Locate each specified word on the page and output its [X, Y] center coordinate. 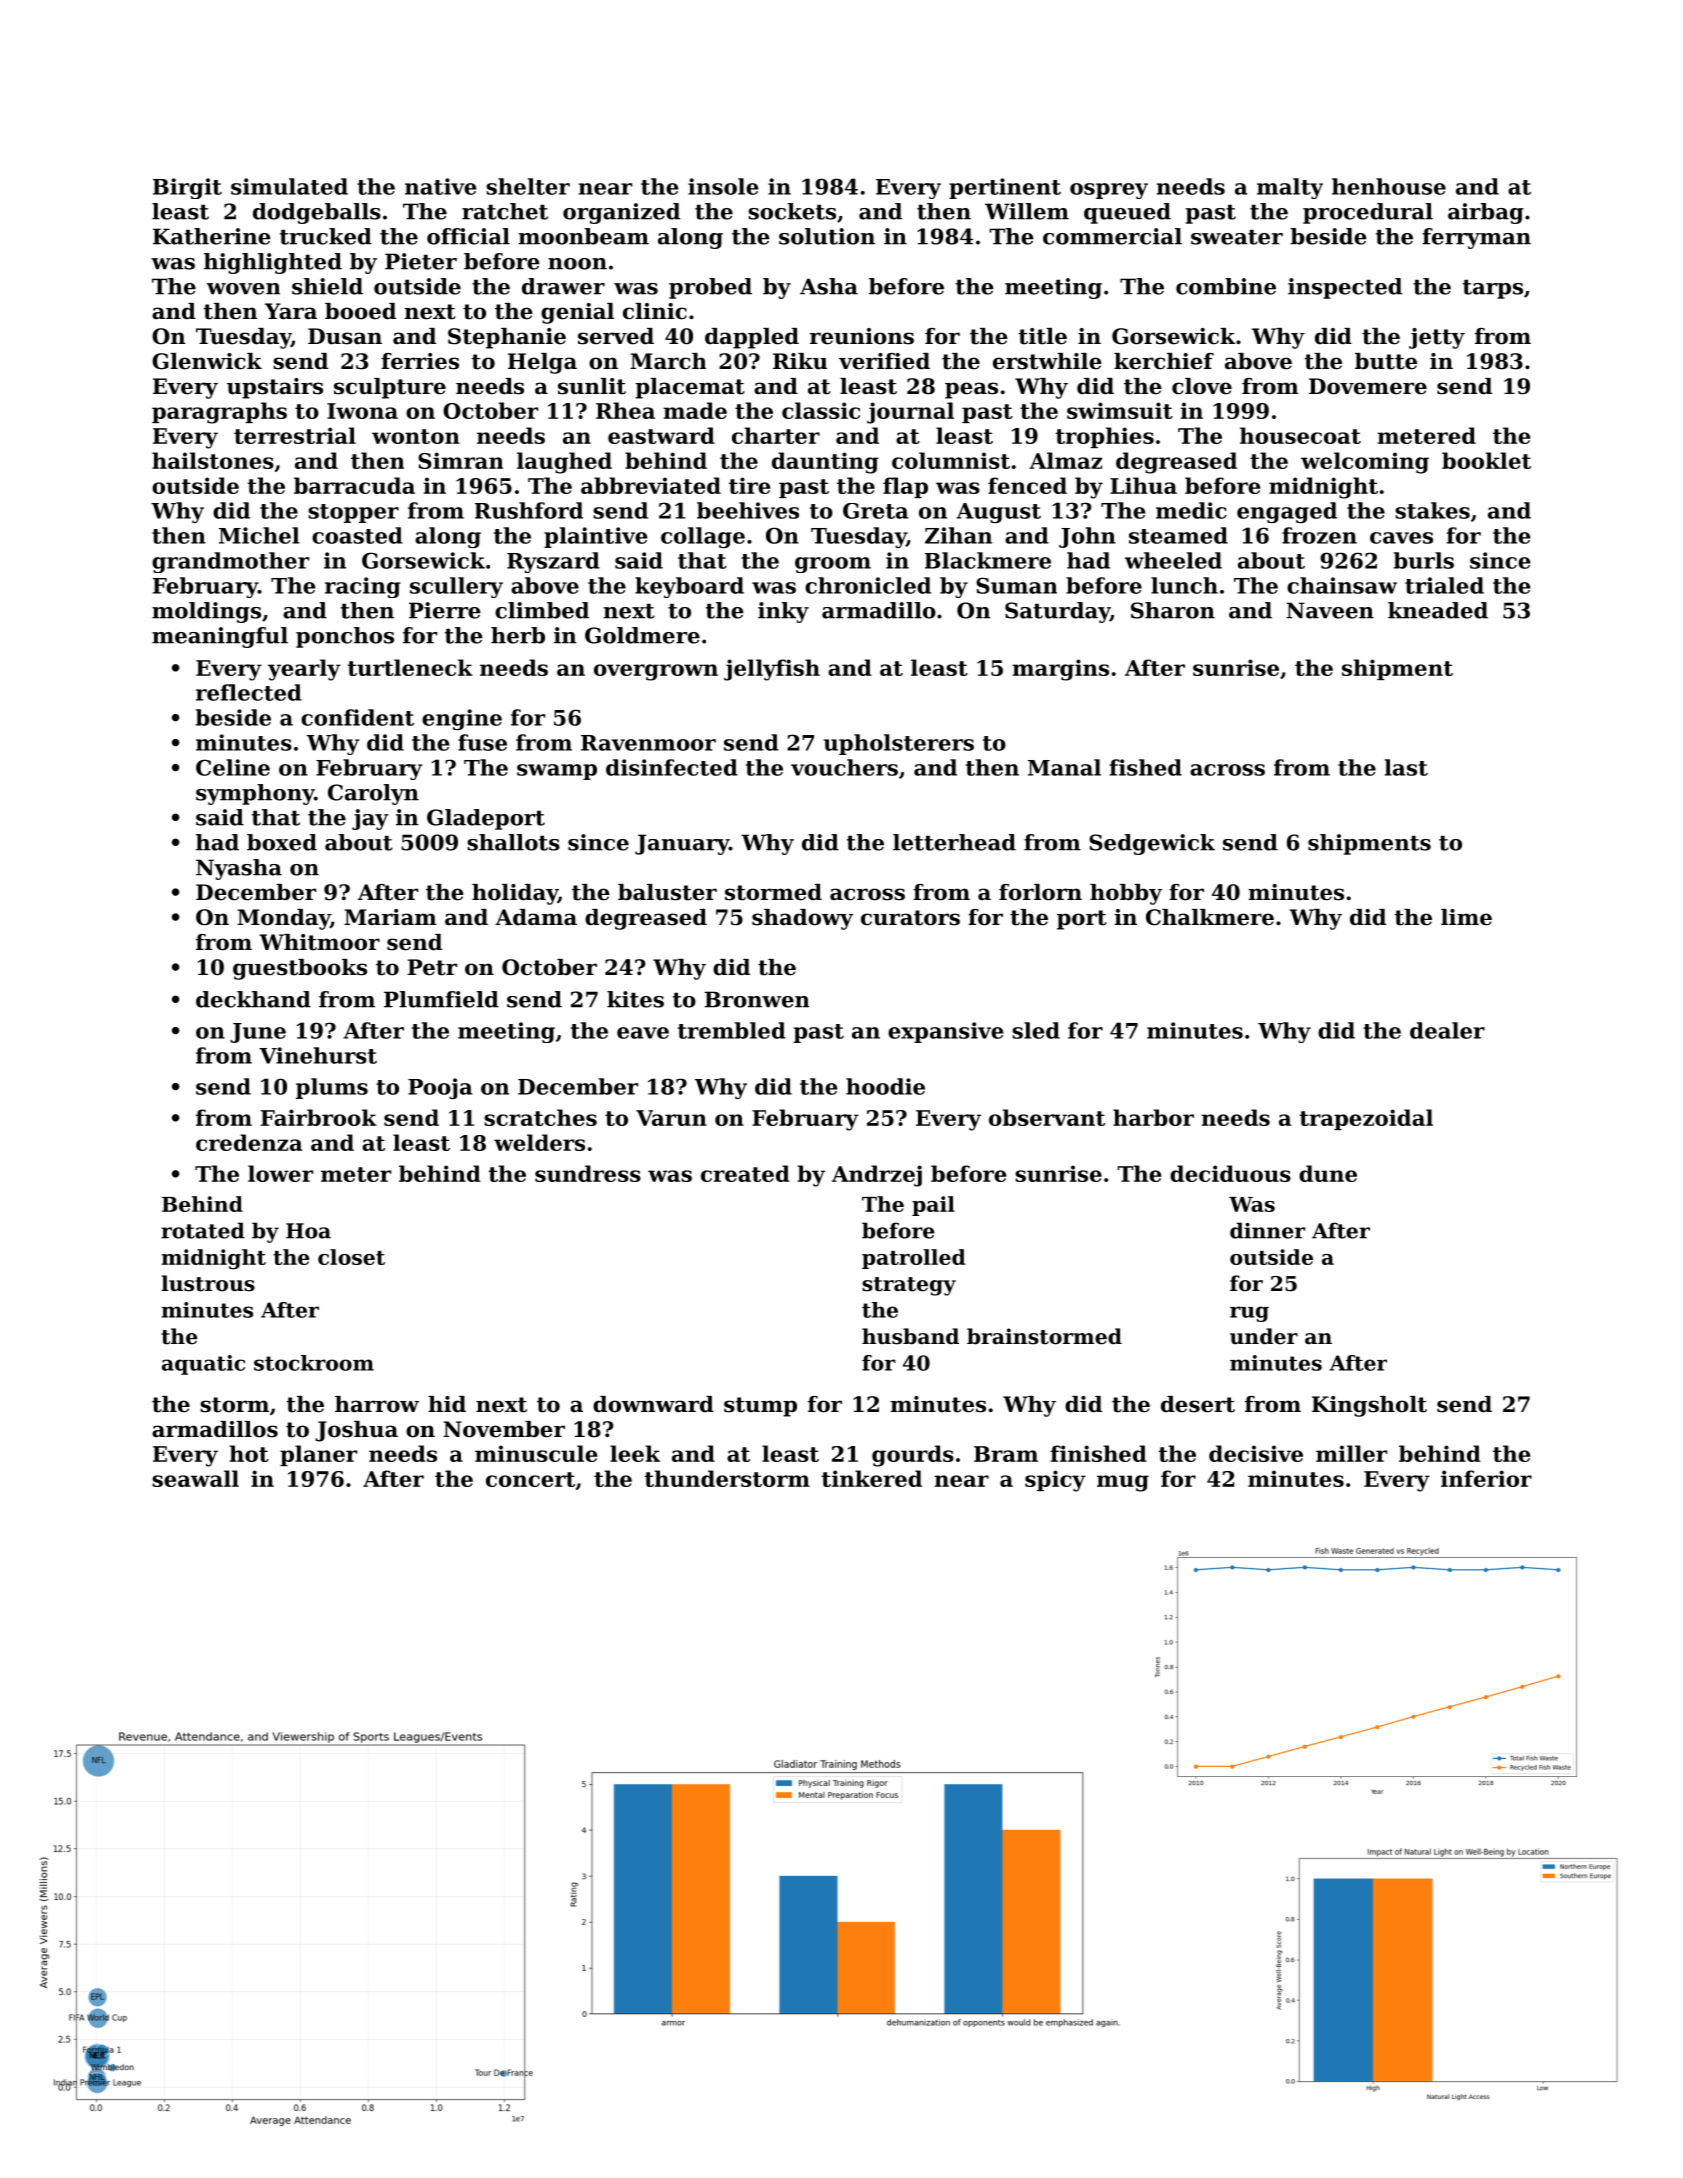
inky [783, 612]
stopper [353, 513]
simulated [289, 186]
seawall [195, 1478]
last [1406, 767]
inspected [1345, 288]
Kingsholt [1369, 1406]
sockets [792, 211]
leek [635, 1453]
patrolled [913, 1259]
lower [280, 1173]
